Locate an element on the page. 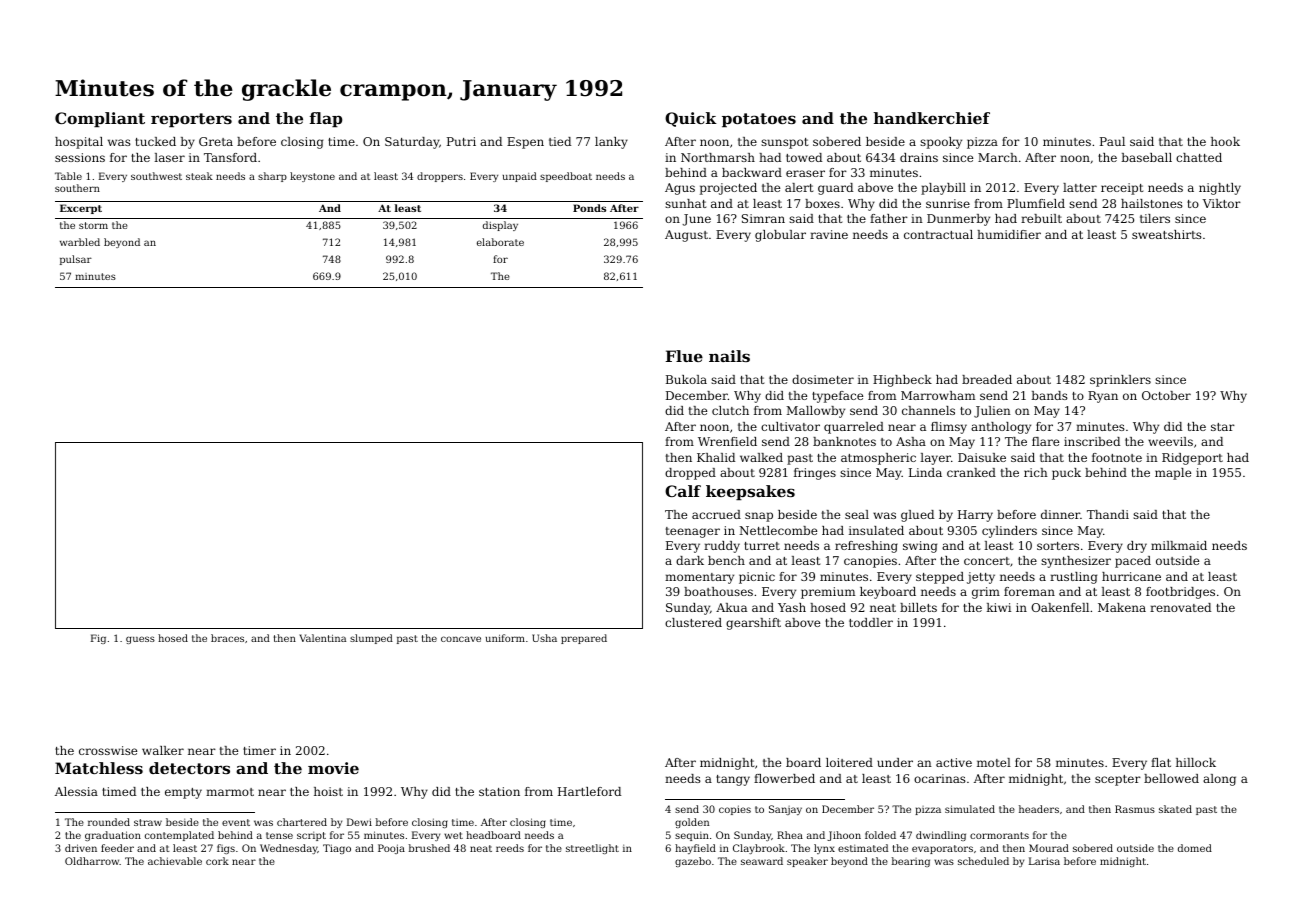 The image size is (1308, 924). Quick is located at coordinates (691, 119).
